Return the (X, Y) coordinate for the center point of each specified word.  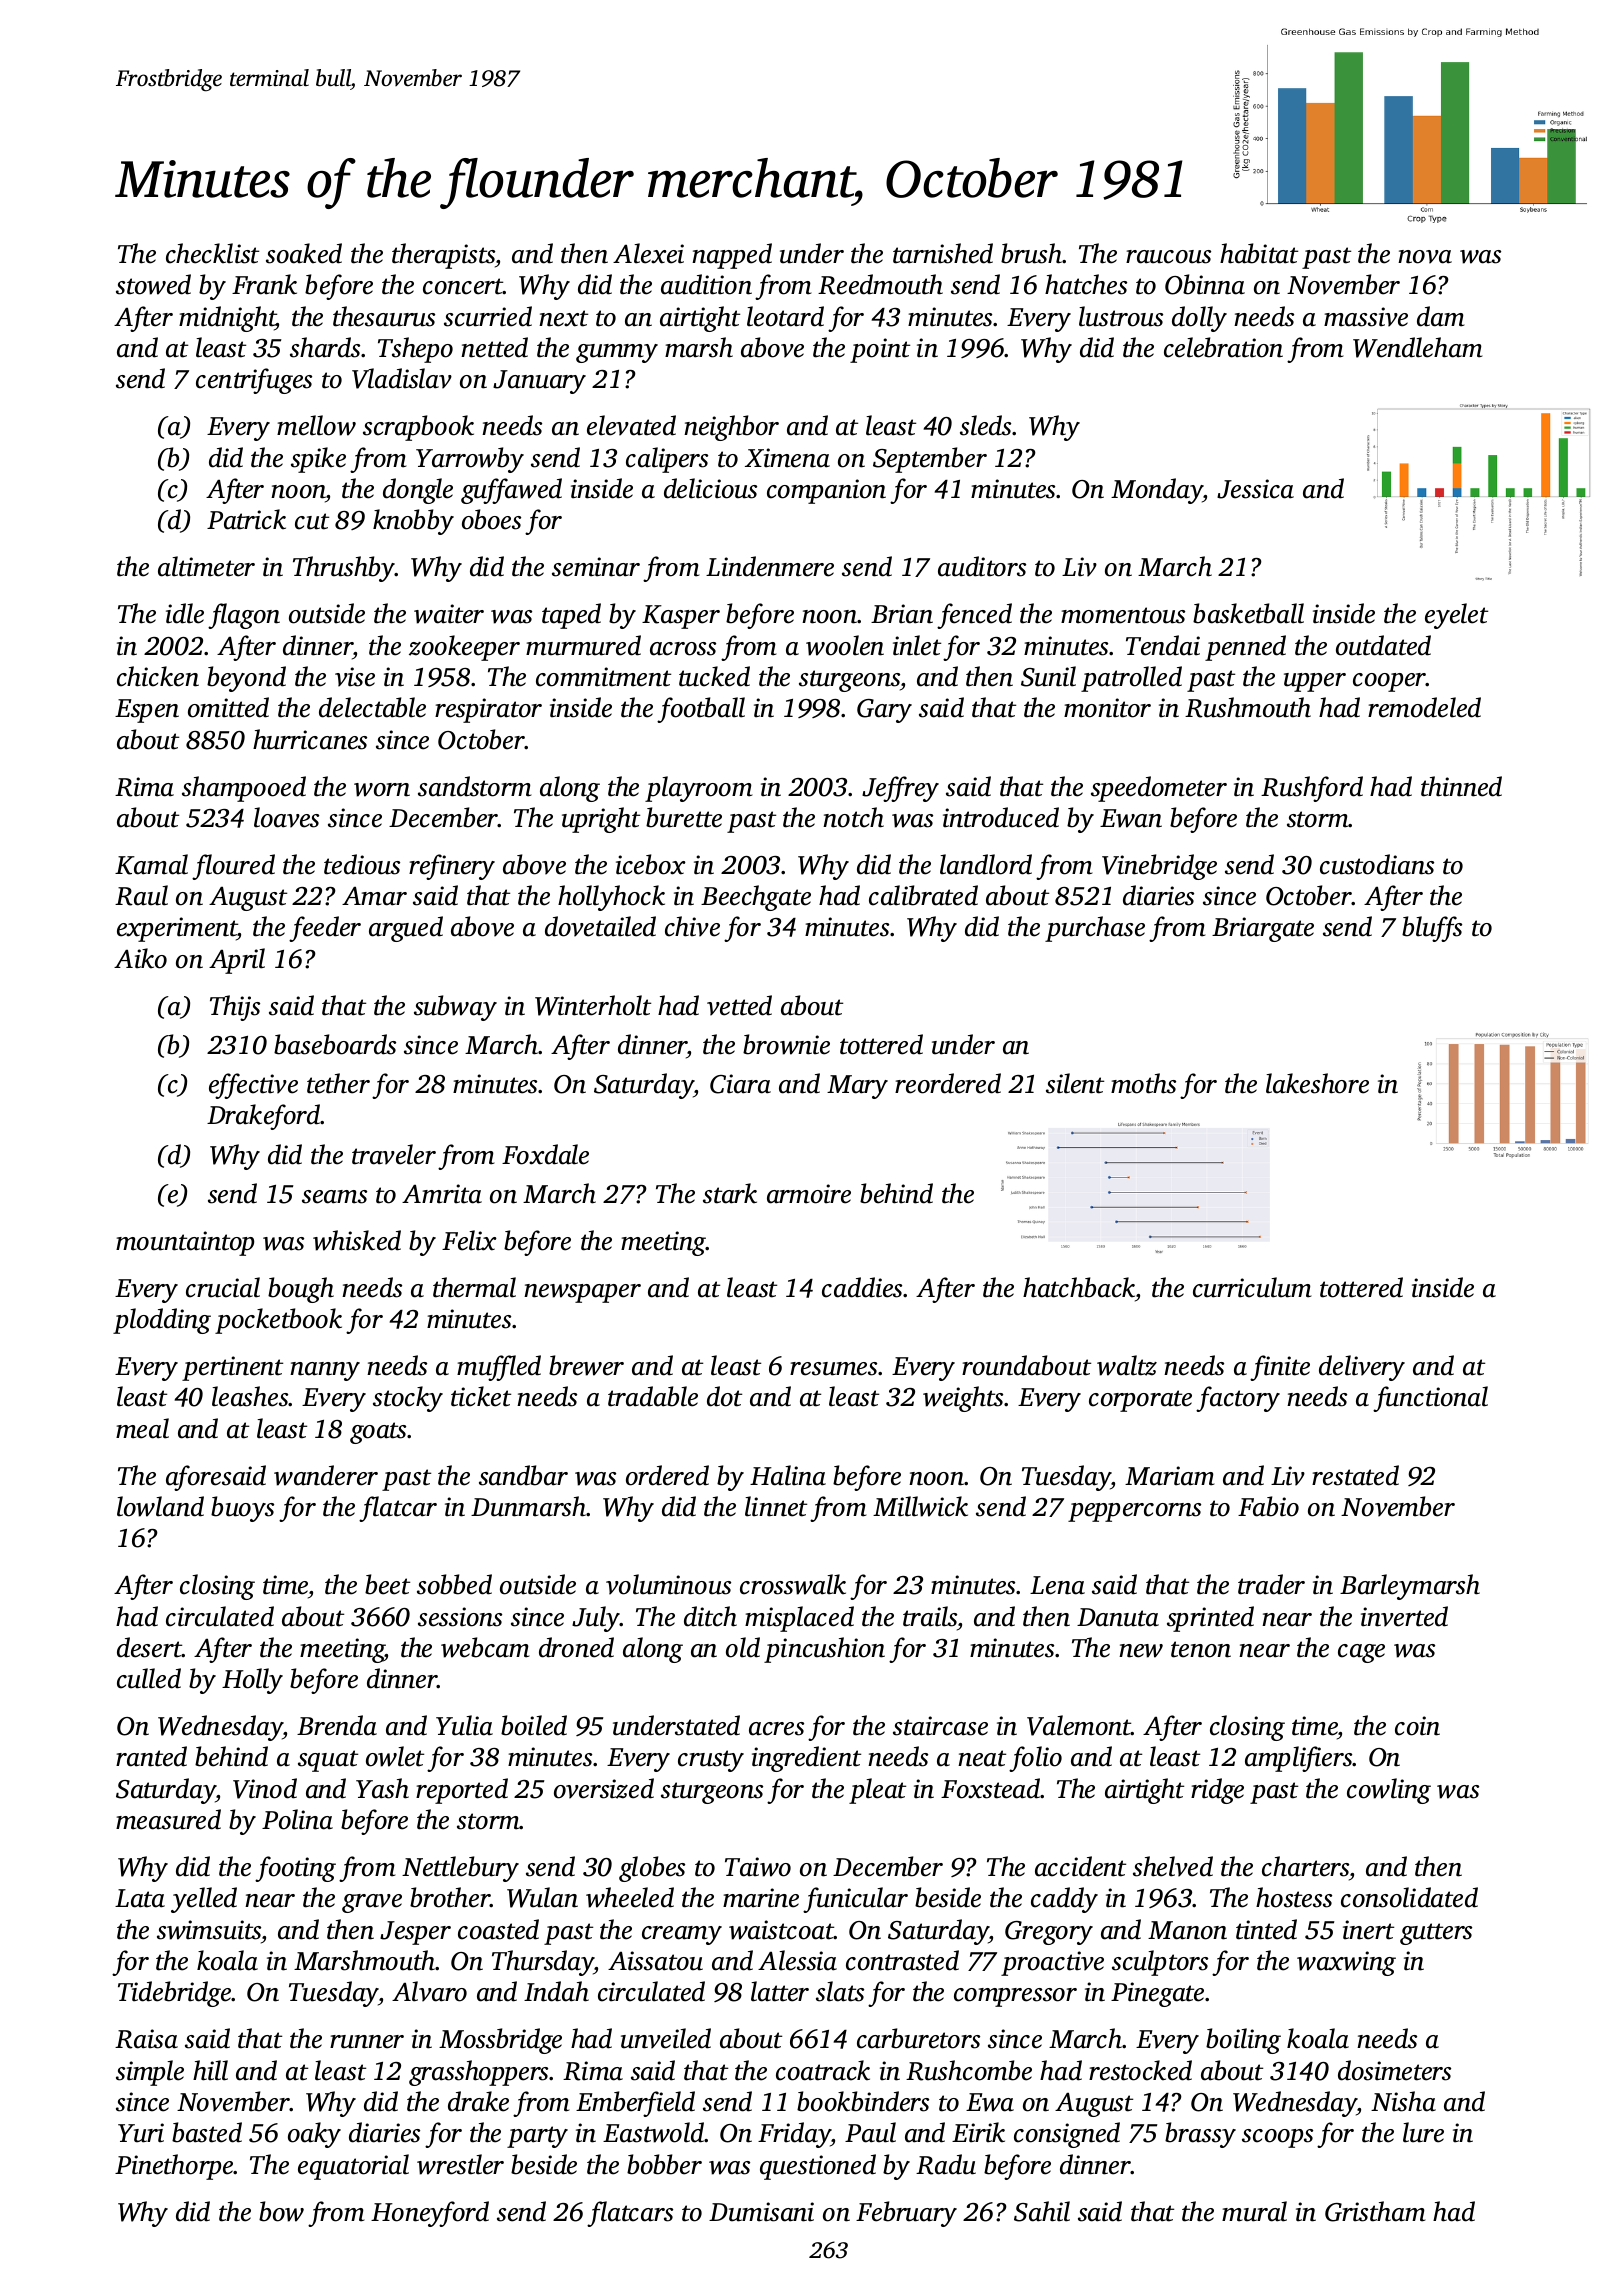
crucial (223, 1287)
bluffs (1432, 929)
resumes (833, 1369)
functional (1430, 1399)
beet (387, 1584)
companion (826, 491)
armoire (809, 1194)
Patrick (246, 519)
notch (853, 817)
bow (281, 2211)
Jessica (1255, 489)
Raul (141, 895)
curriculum (1252, 1287)
